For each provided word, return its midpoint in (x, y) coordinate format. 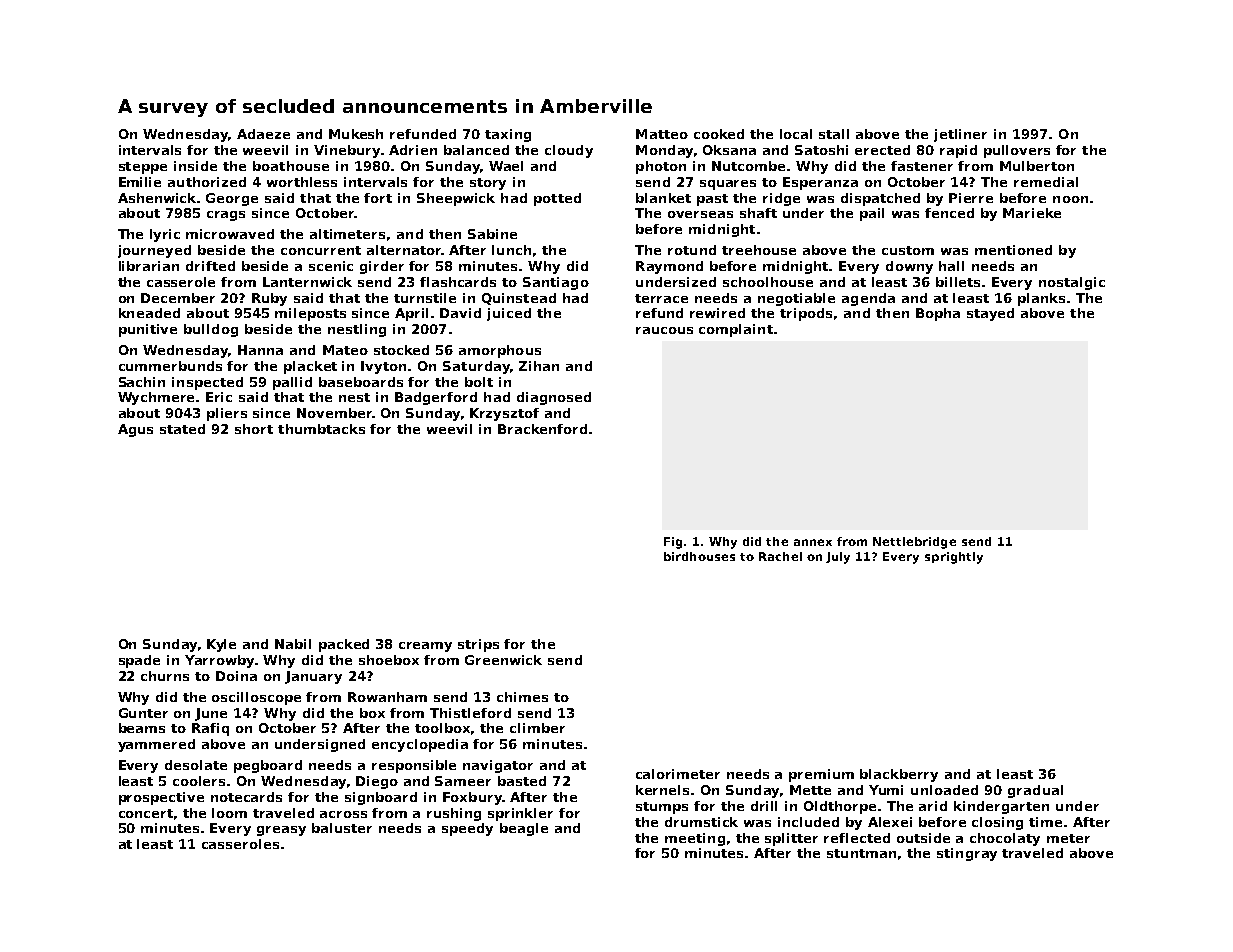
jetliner (960, 135)
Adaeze (263, 134)
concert (146, 813)
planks (1041, 299)
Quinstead (519, 299)
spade (139, 661)
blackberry (899, 775)
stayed (990, 314)
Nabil (293, 644)
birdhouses (699, 556)
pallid (292, 383)
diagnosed (554, 398)
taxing (508, 135)
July (838, 558)
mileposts (310, 314)
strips (478, 645)
